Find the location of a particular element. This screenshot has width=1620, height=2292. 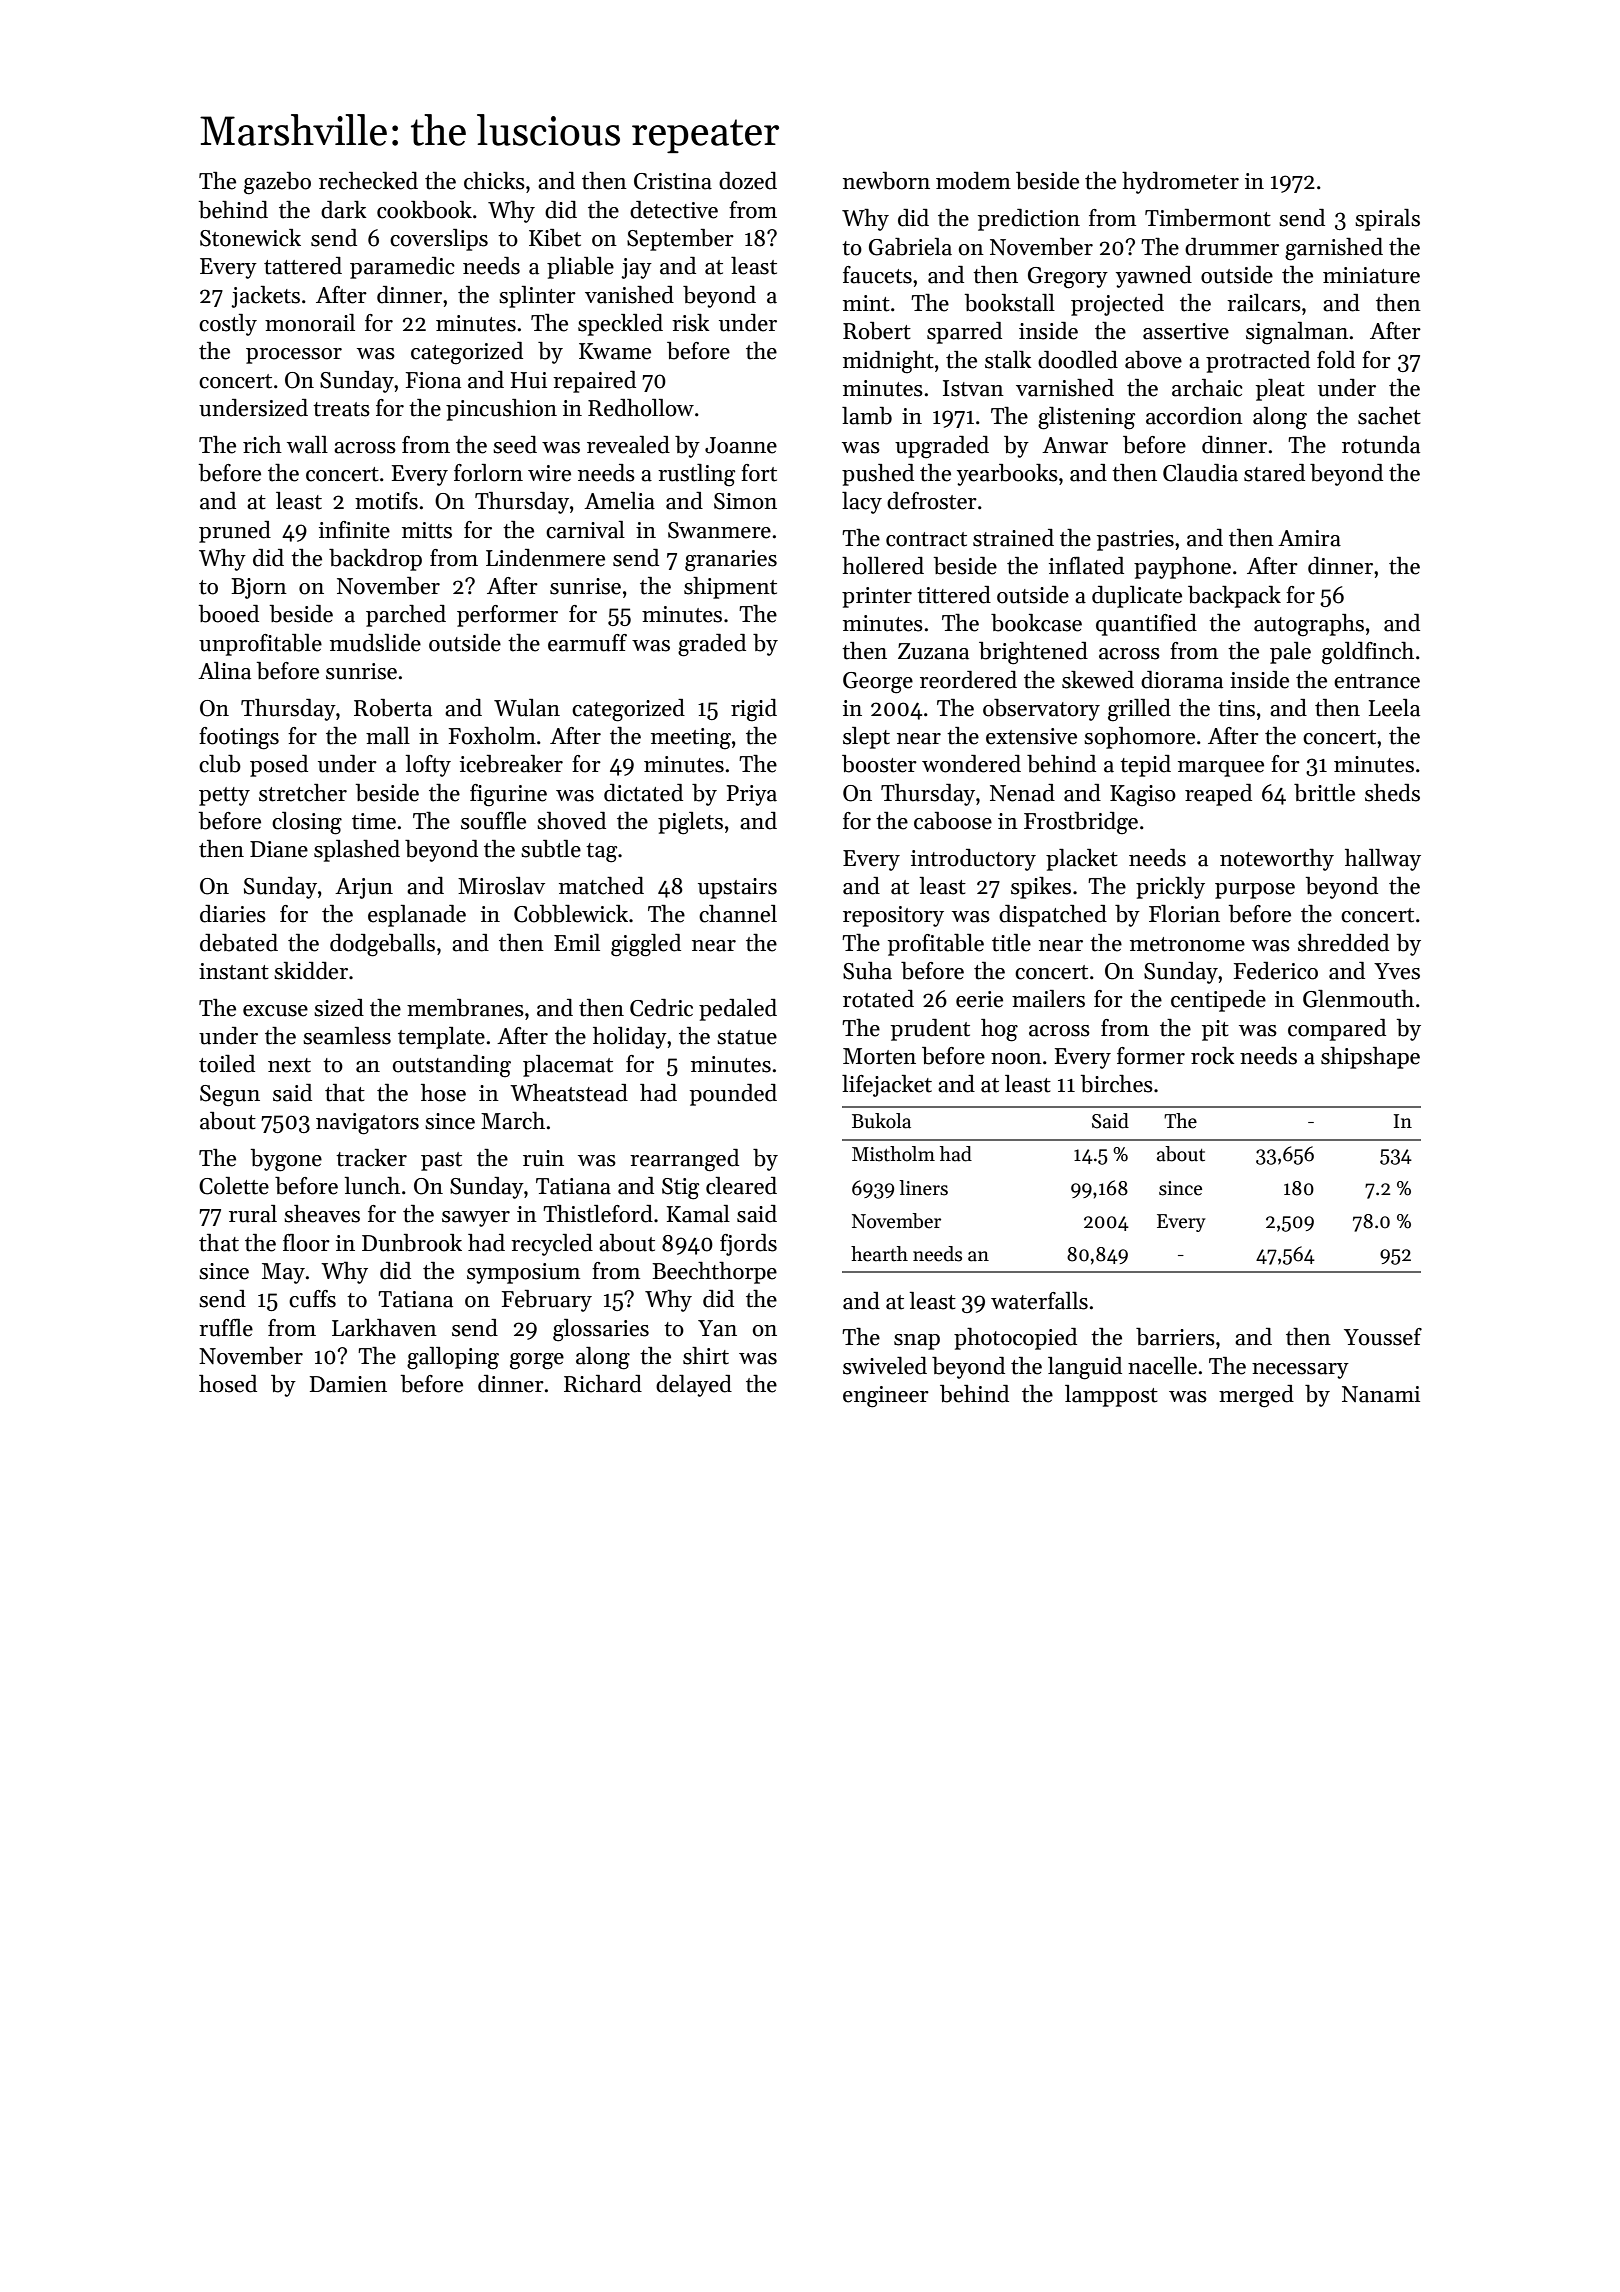

engineer is located at coordinates (886, 1397).
